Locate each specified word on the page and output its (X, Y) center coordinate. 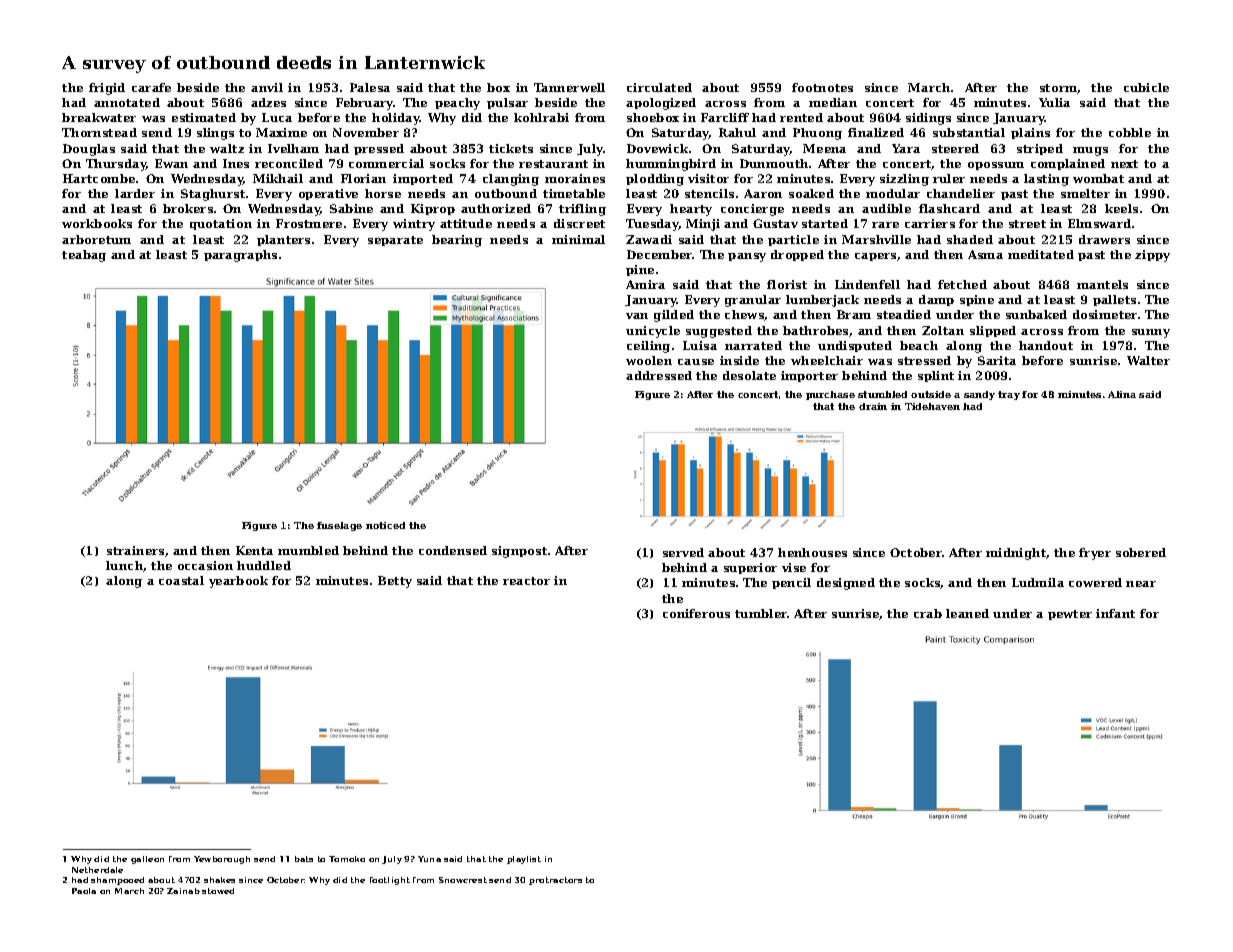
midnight (1016, 554)
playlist (524, 860)
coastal (181, 580)
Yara (906, 148)
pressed (379, 149)
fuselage (339, 526)
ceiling (648, 347)
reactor (526, 581)
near (1141, 584)
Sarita (997, 360)
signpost (519, 552)
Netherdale (97, 870)
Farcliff (725, 117)
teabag (84, 256)
